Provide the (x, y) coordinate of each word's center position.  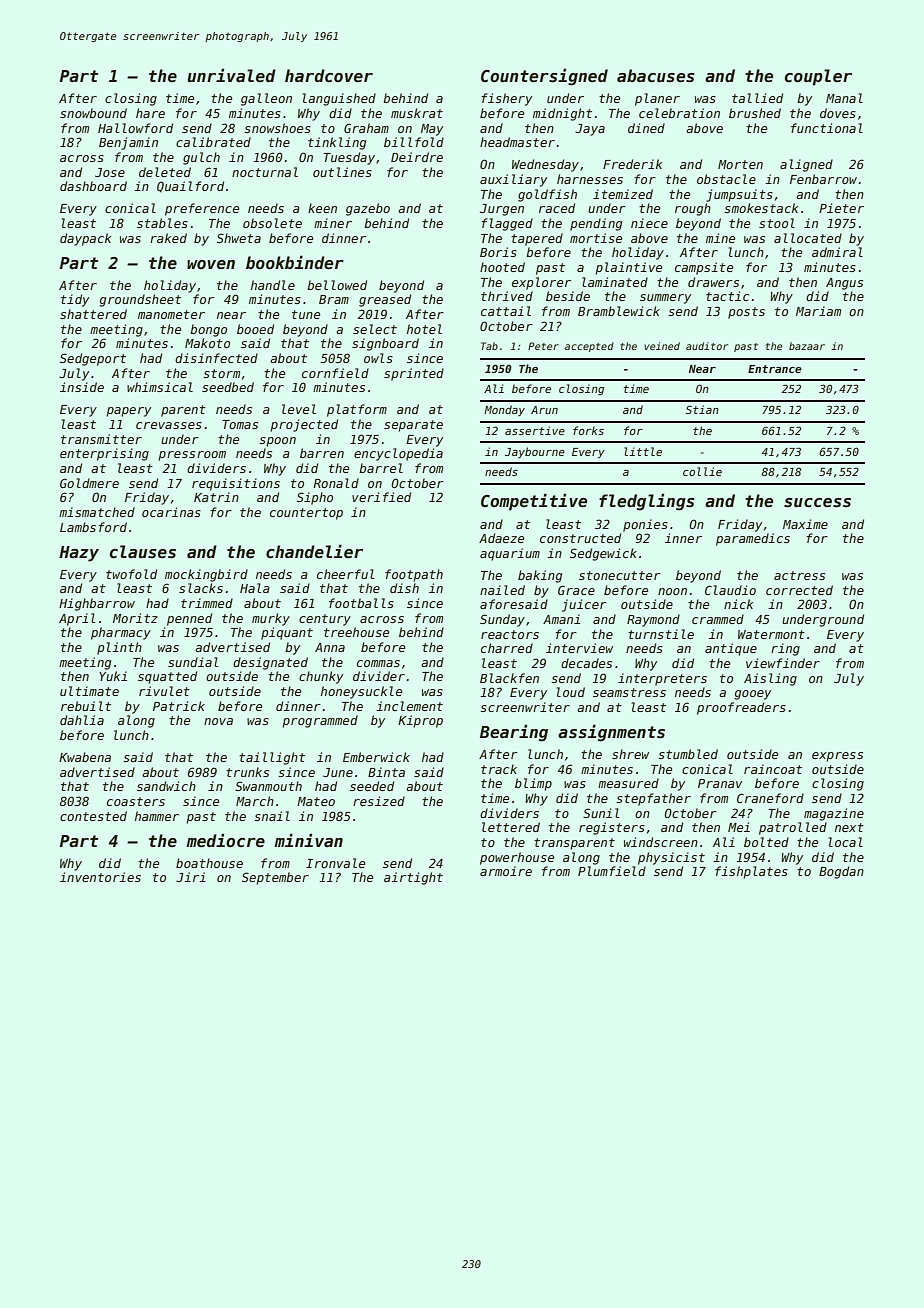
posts (746, 313)
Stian (702, 409)
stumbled (688, 754)
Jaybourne (535, 452)
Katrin (216, 497)
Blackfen (509, 678)
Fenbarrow (823, 179)
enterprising (104, 454)
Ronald (336, 483)
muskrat (417, 113)
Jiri (191, 877)
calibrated (213, 142)
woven (211, 264)
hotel (424, 329)
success (817, 503)
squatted (167, 677)
